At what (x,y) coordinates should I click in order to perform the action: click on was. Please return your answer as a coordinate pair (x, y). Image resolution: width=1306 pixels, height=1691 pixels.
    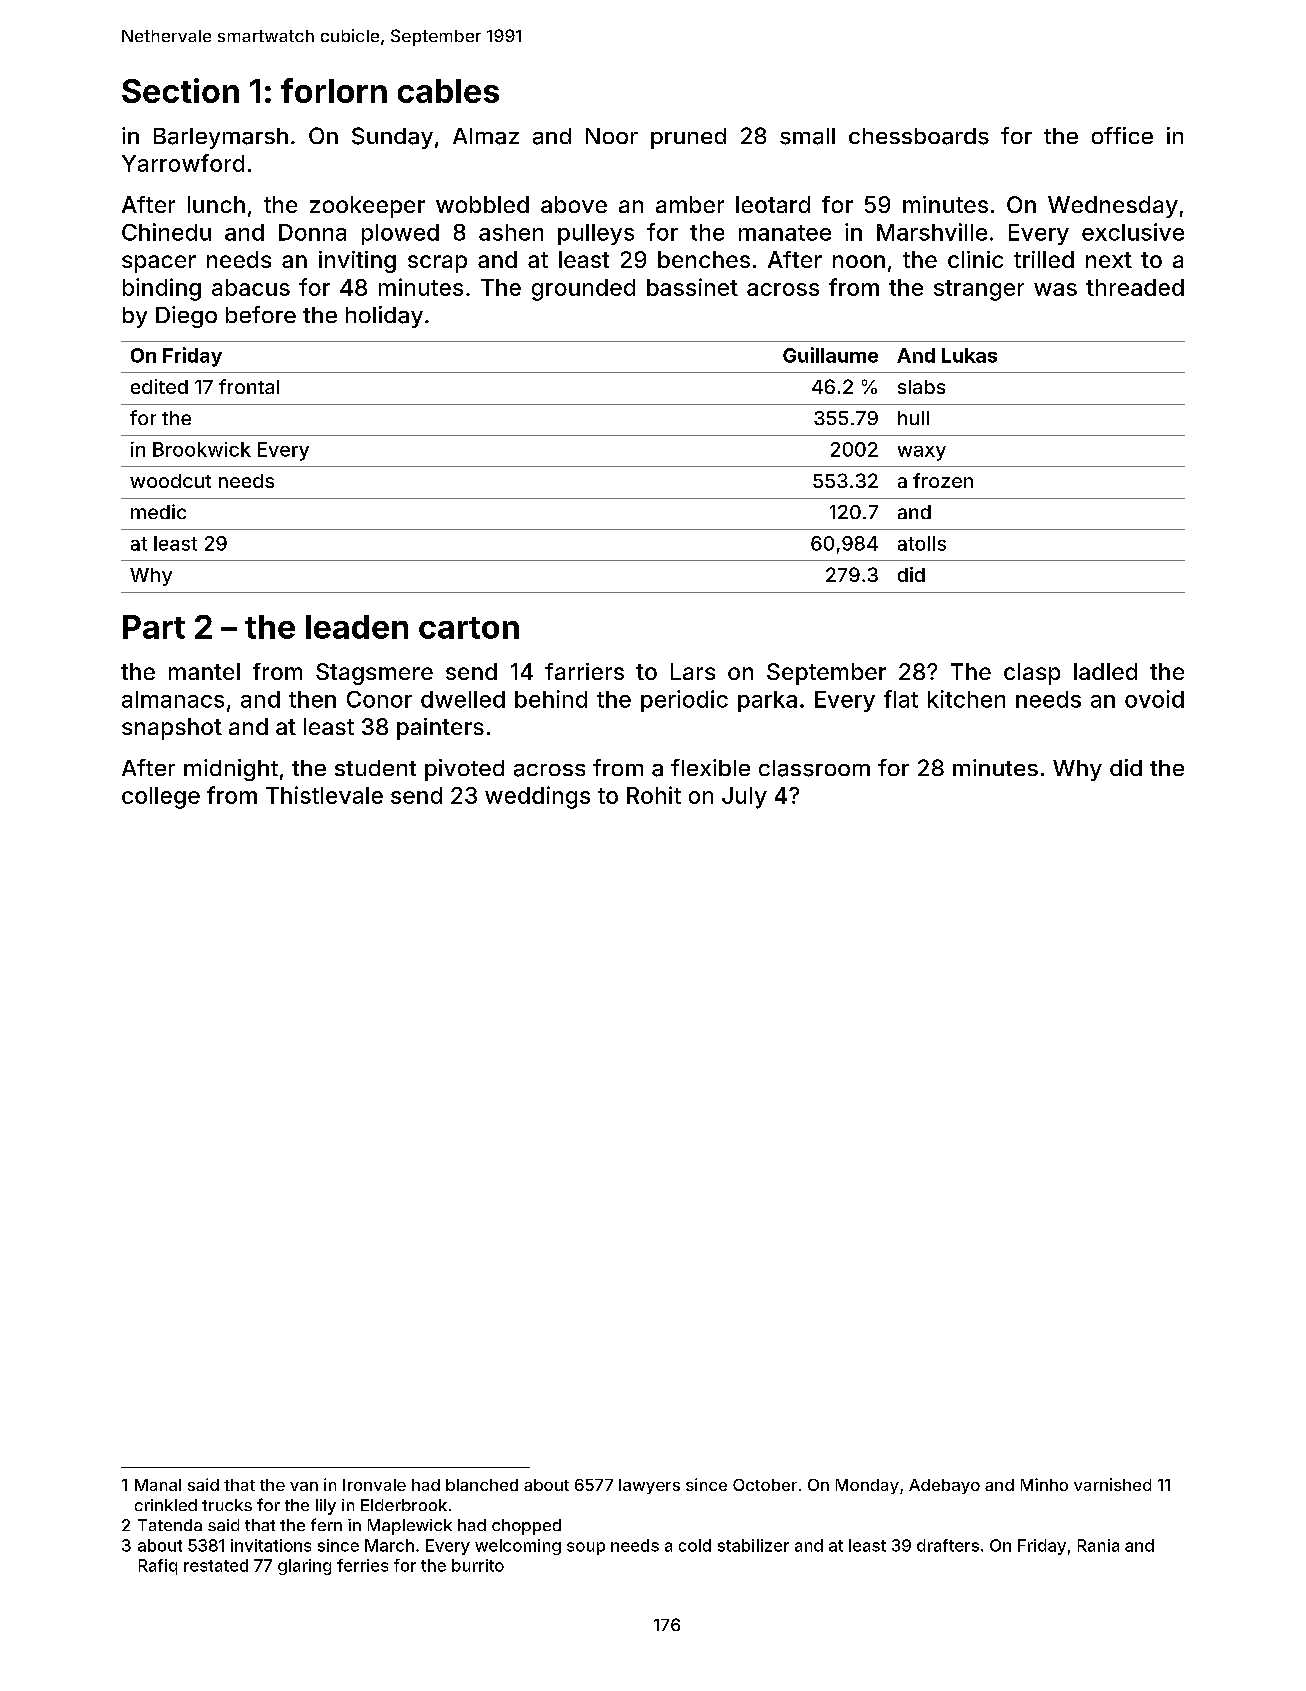
    Looking at the image, I should click on (1055, 289).
